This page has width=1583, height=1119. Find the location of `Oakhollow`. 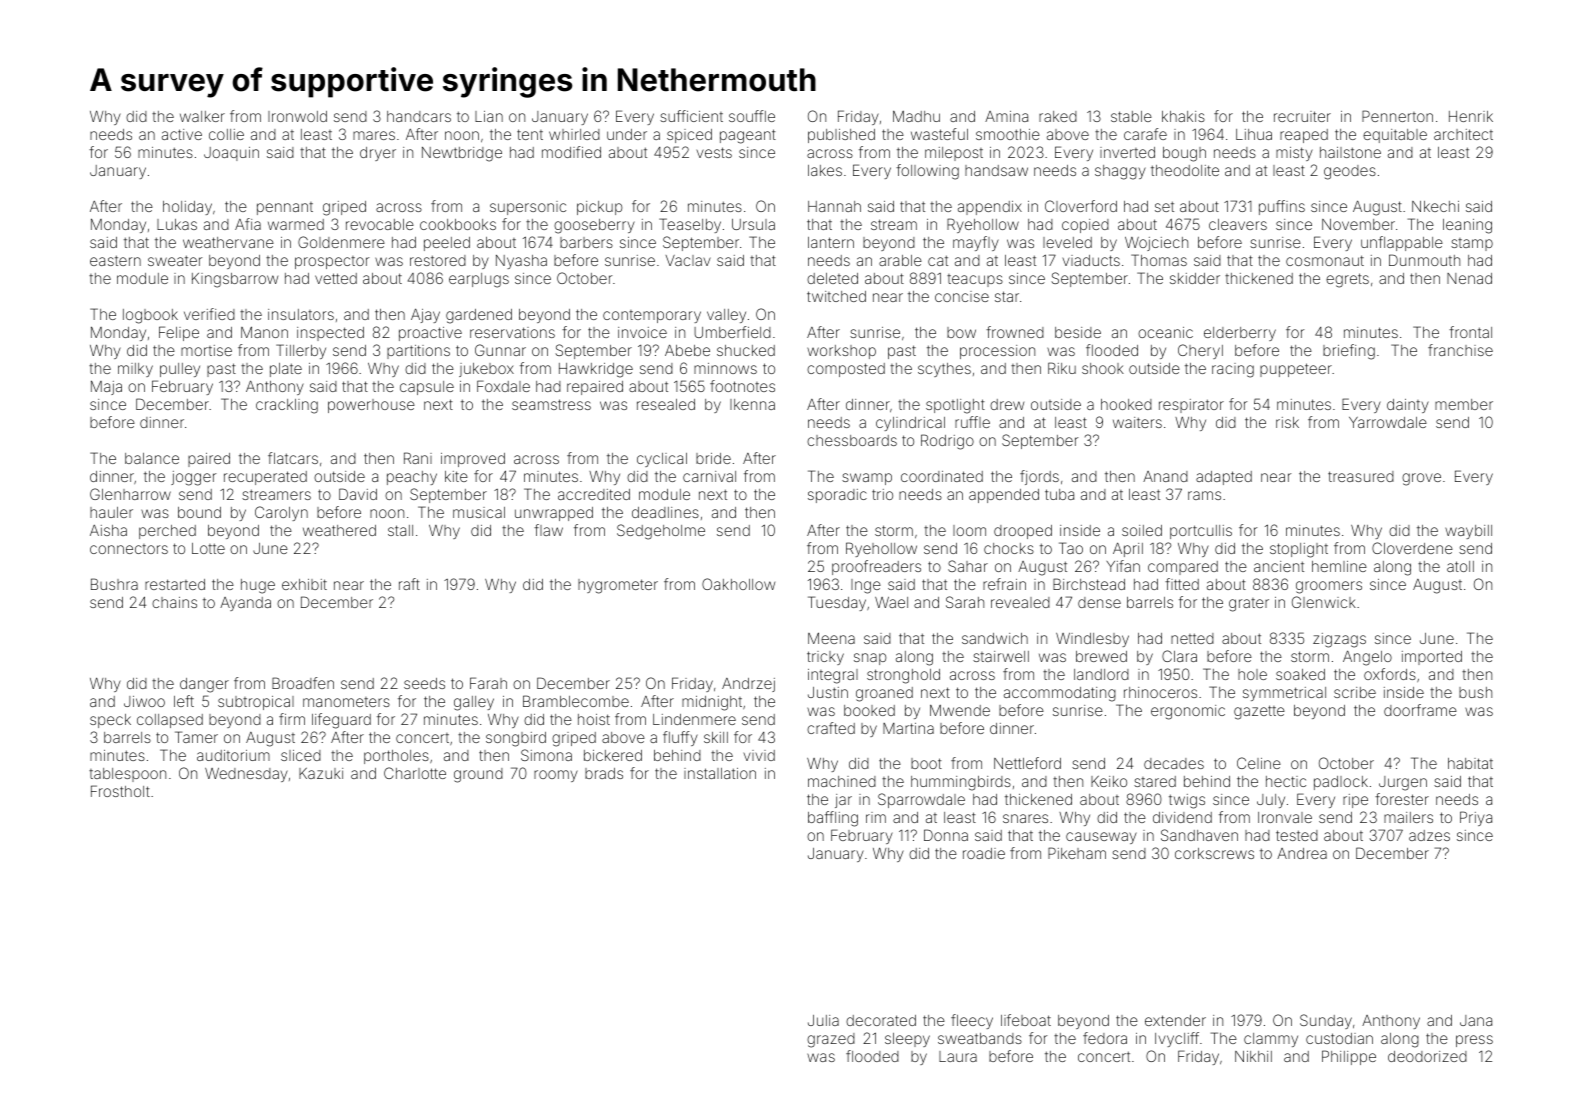

Oakhollow is located at coordinates (738, 584).
